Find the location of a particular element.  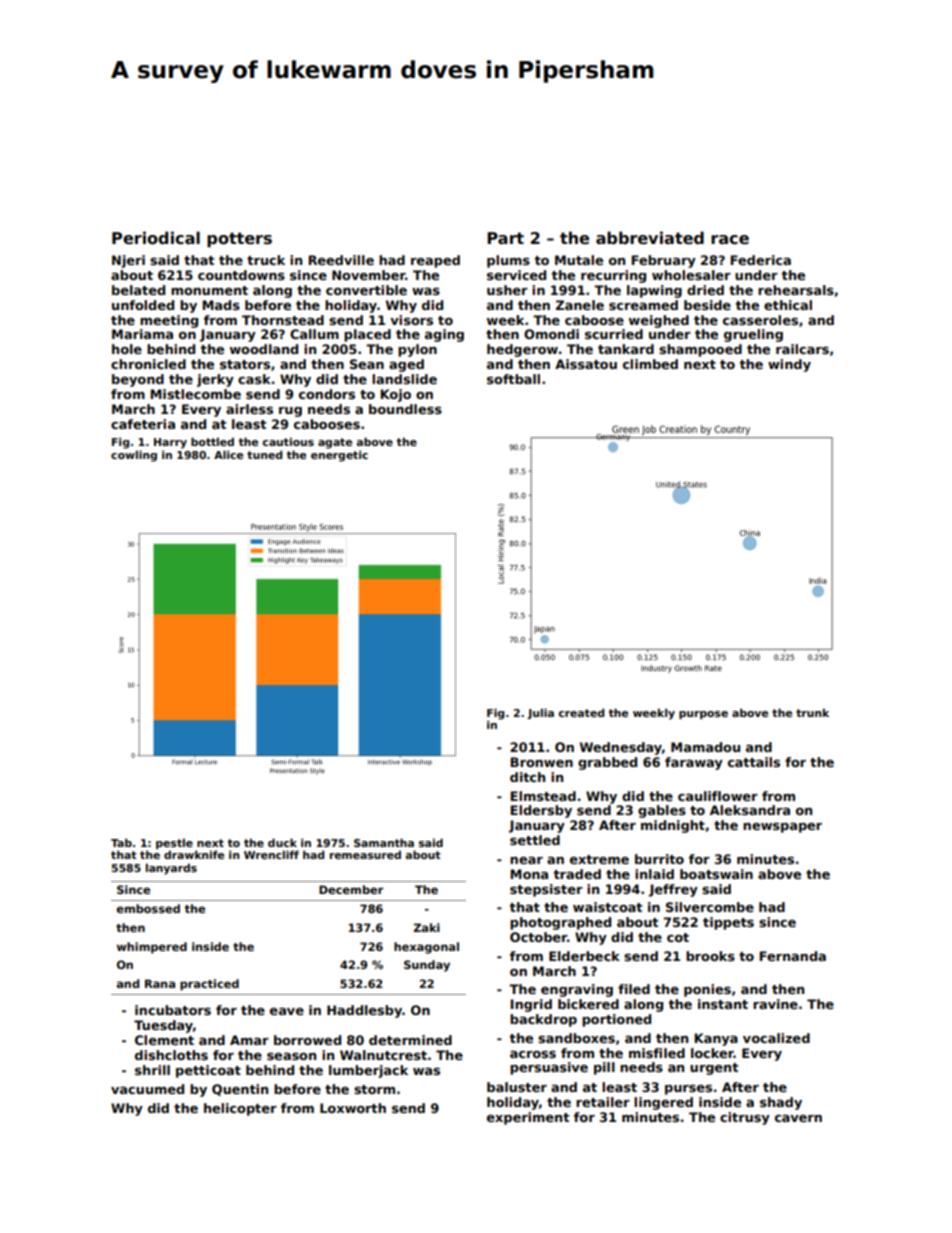

stepsister is located at coordinates (546, 890).
